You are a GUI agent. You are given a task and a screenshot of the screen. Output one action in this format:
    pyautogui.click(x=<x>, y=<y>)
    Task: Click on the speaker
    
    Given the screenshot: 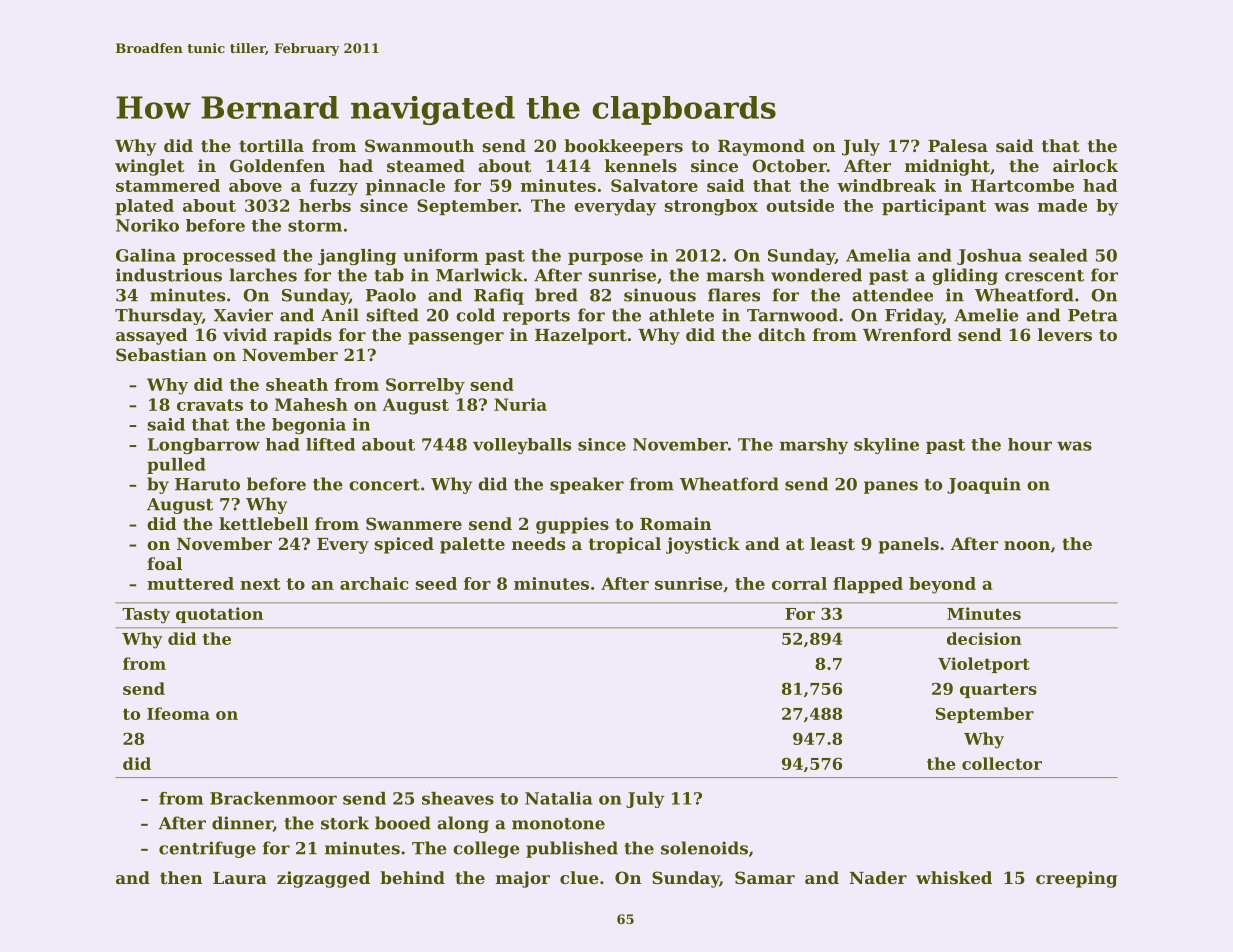 What is the action you would take?
    pyautogui.click(x=587, y=485)
